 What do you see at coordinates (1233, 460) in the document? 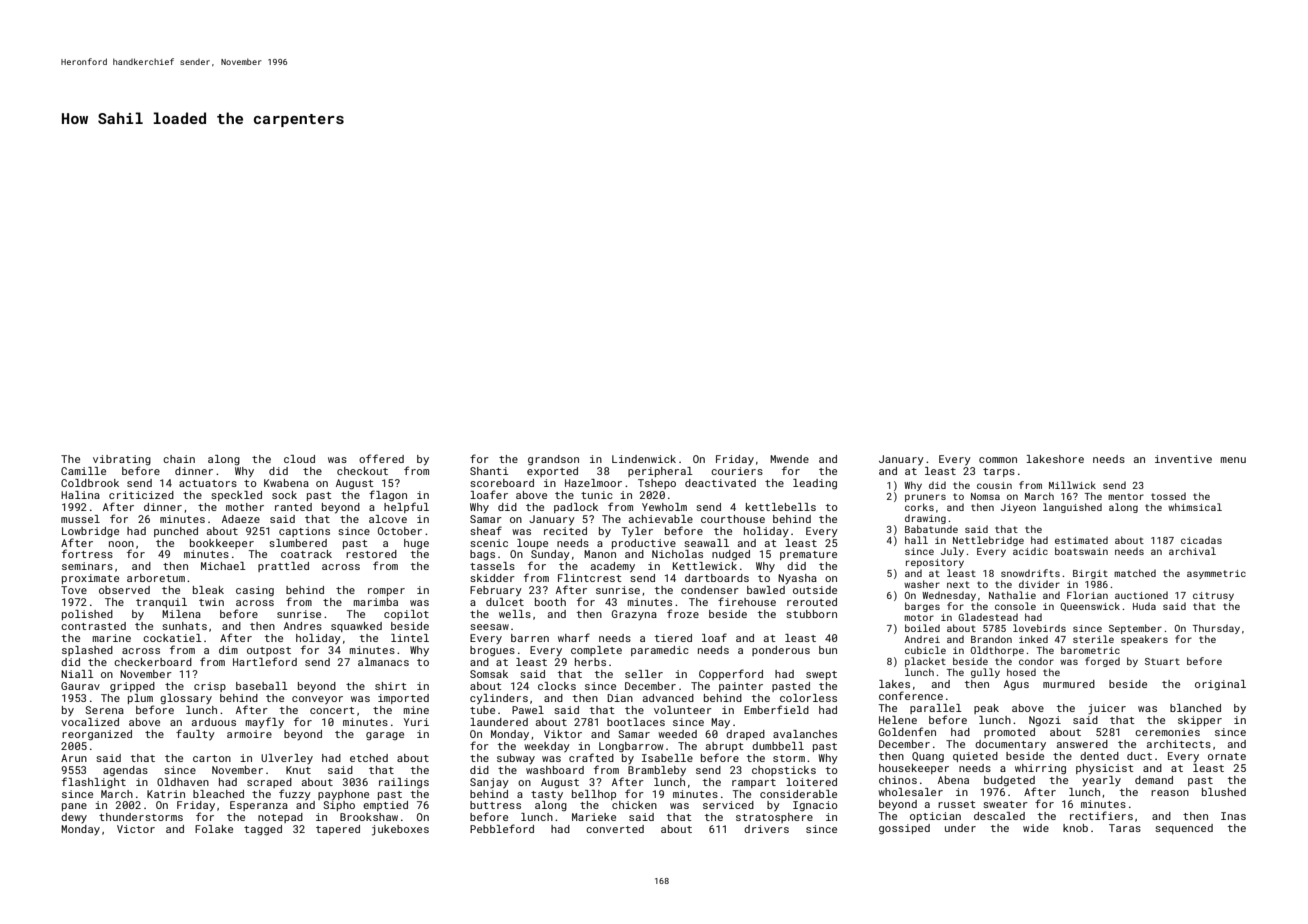
I see `menu` at bounding box center [1233, 460].
